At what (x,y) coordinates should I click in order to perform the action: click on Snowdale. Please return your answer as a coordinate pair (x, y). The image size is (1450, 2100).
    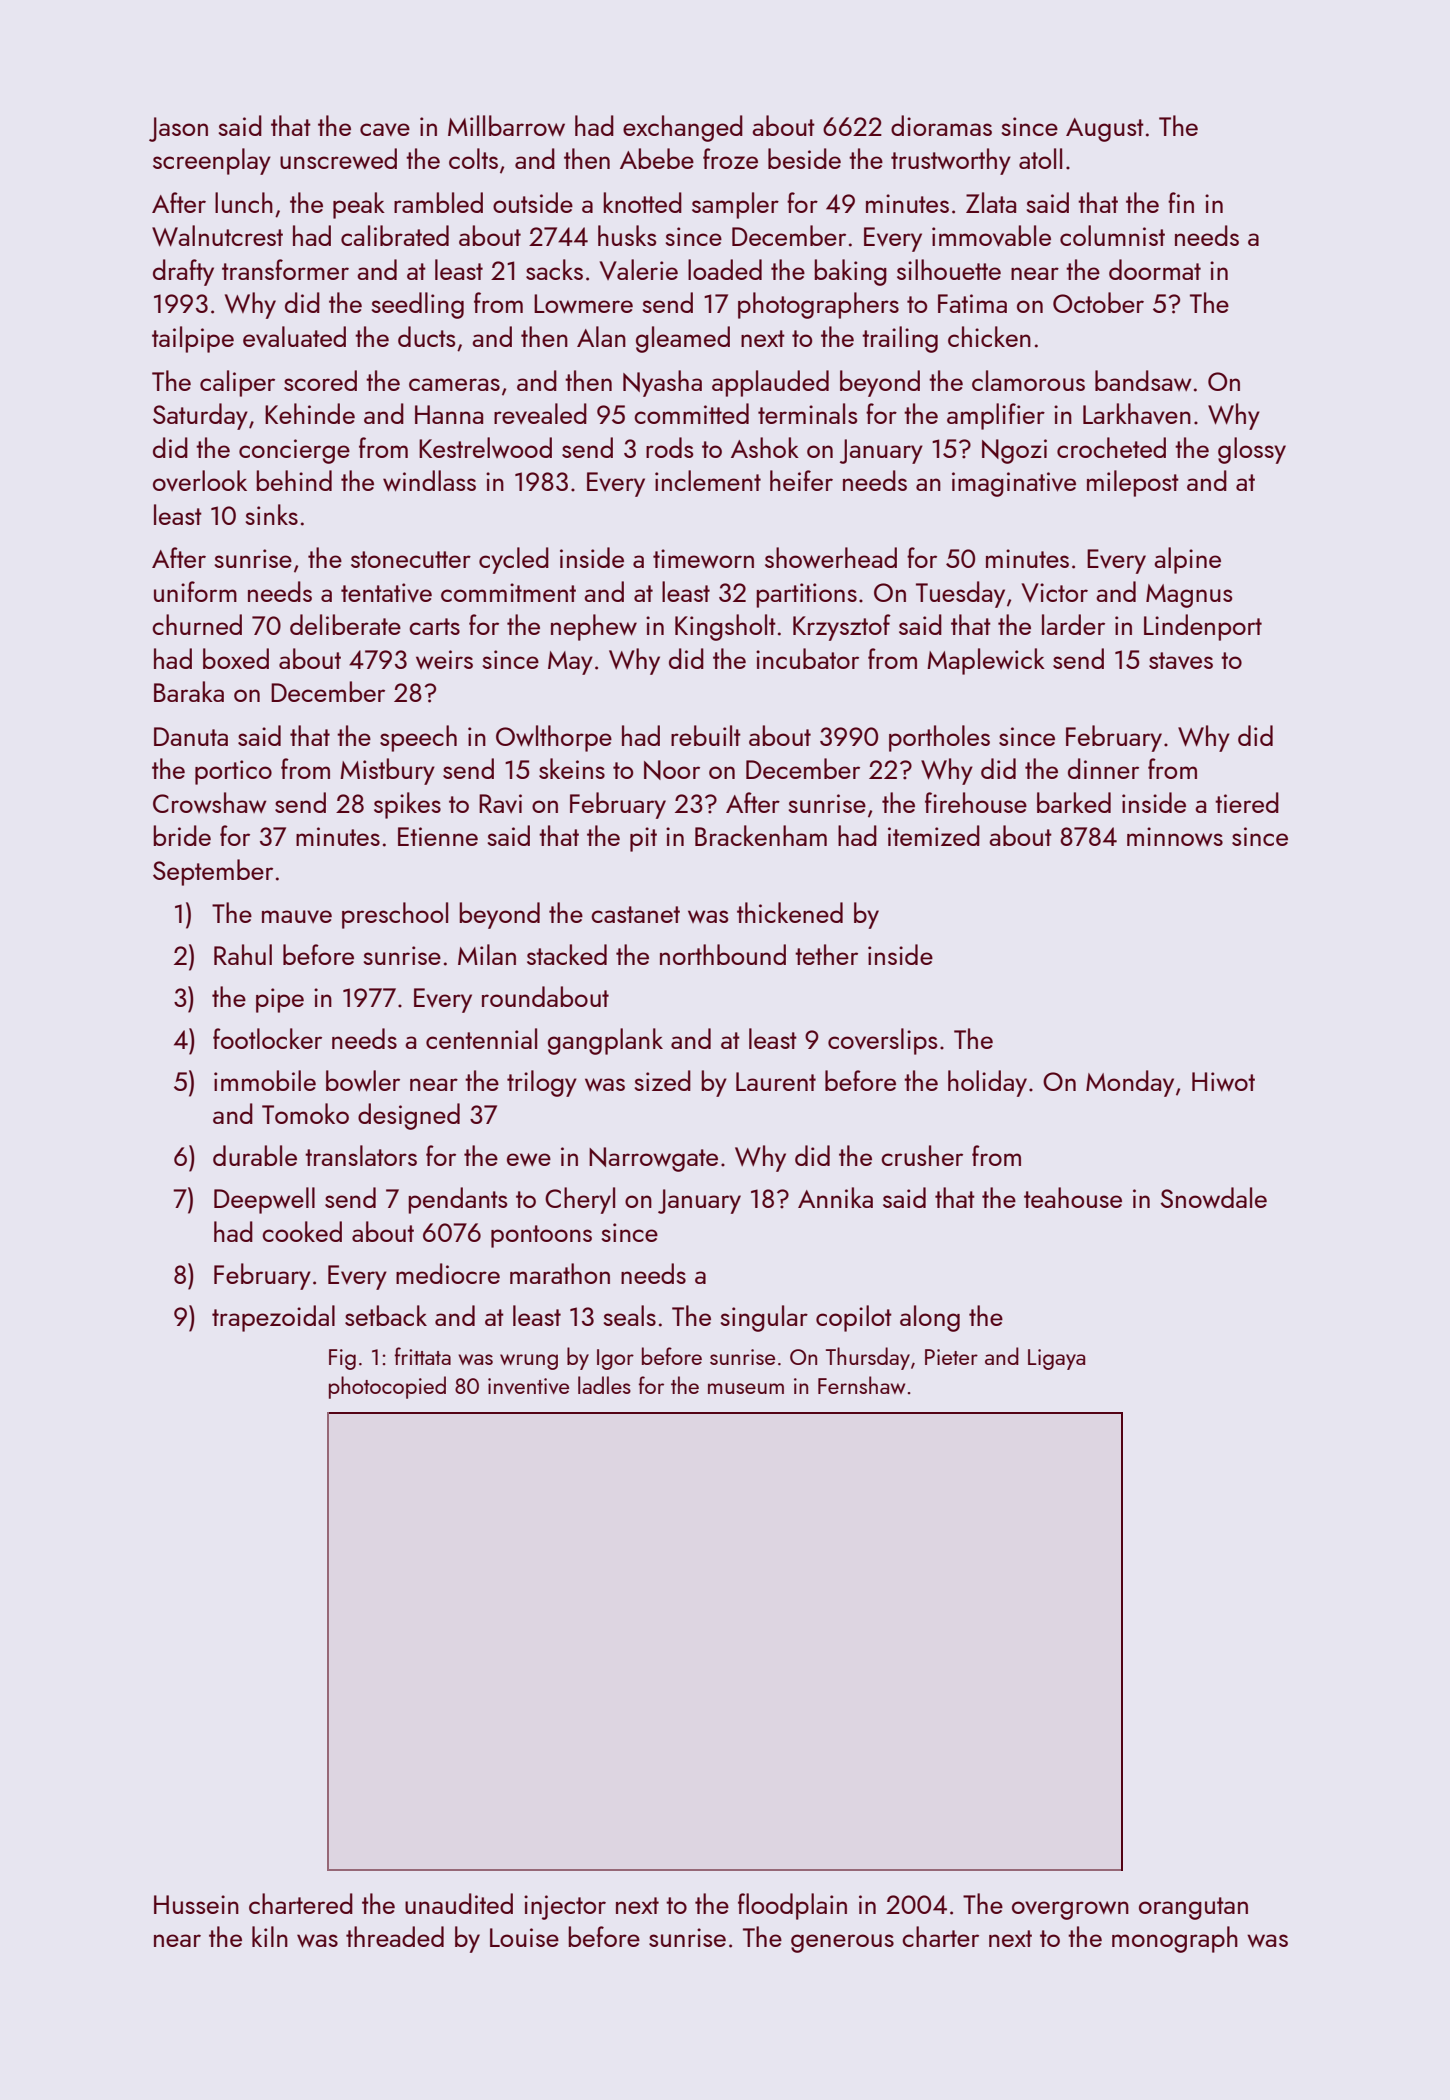
    Looking at the image, I should click on (1214, 1197).
